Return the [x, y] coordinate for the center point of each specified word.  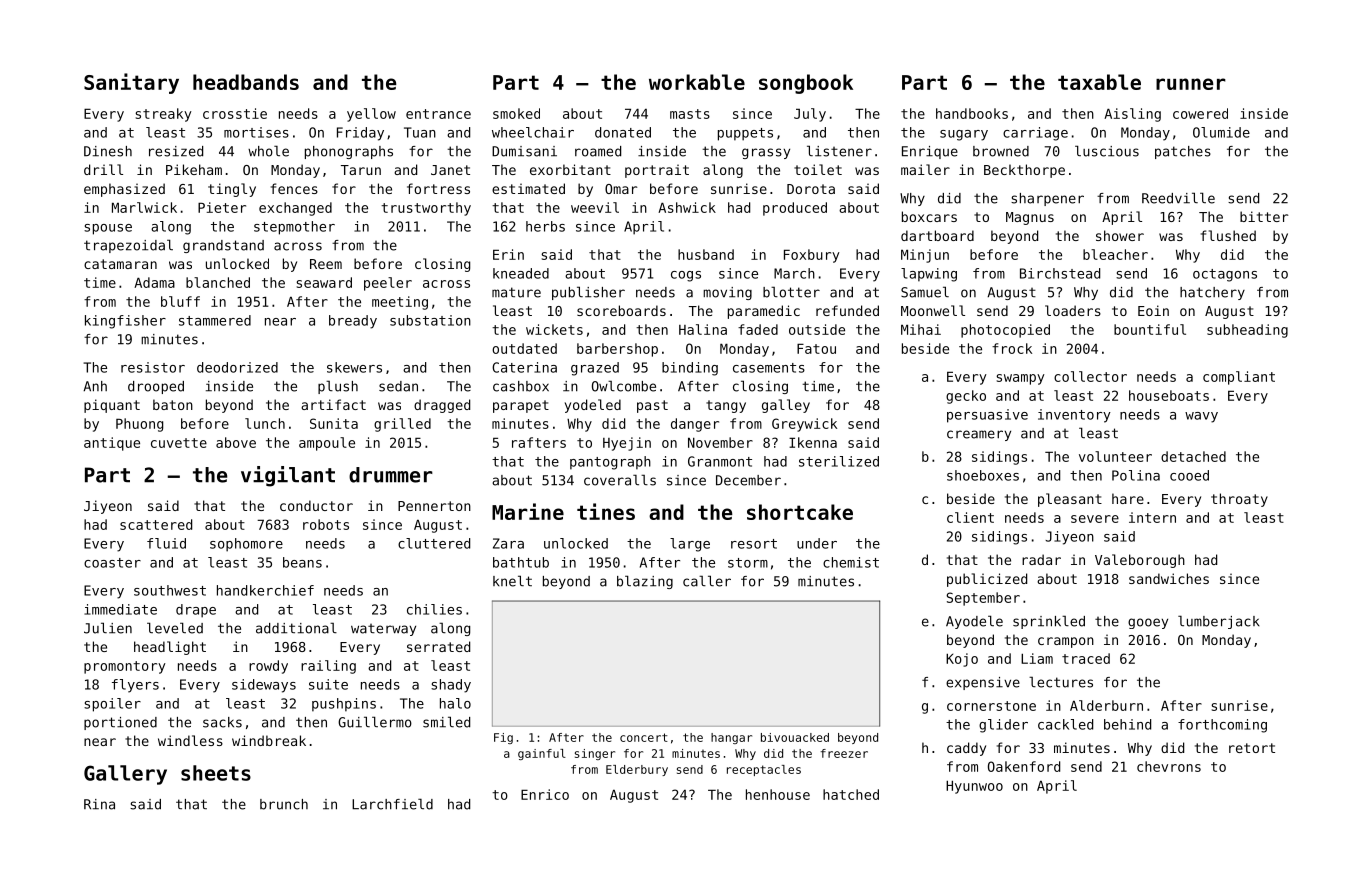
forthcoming [1222, 726]
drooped [156, 387]
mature [516, 292]
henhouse [778, 794]
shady [451, 686]
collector [1090, 376]
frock [1012, 348]
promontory [125, 667]
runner [1191, 84]
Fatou [816, 348]
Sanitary [131, 83]
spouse [108, 229]
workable [697, 82]
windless [190, 740]
